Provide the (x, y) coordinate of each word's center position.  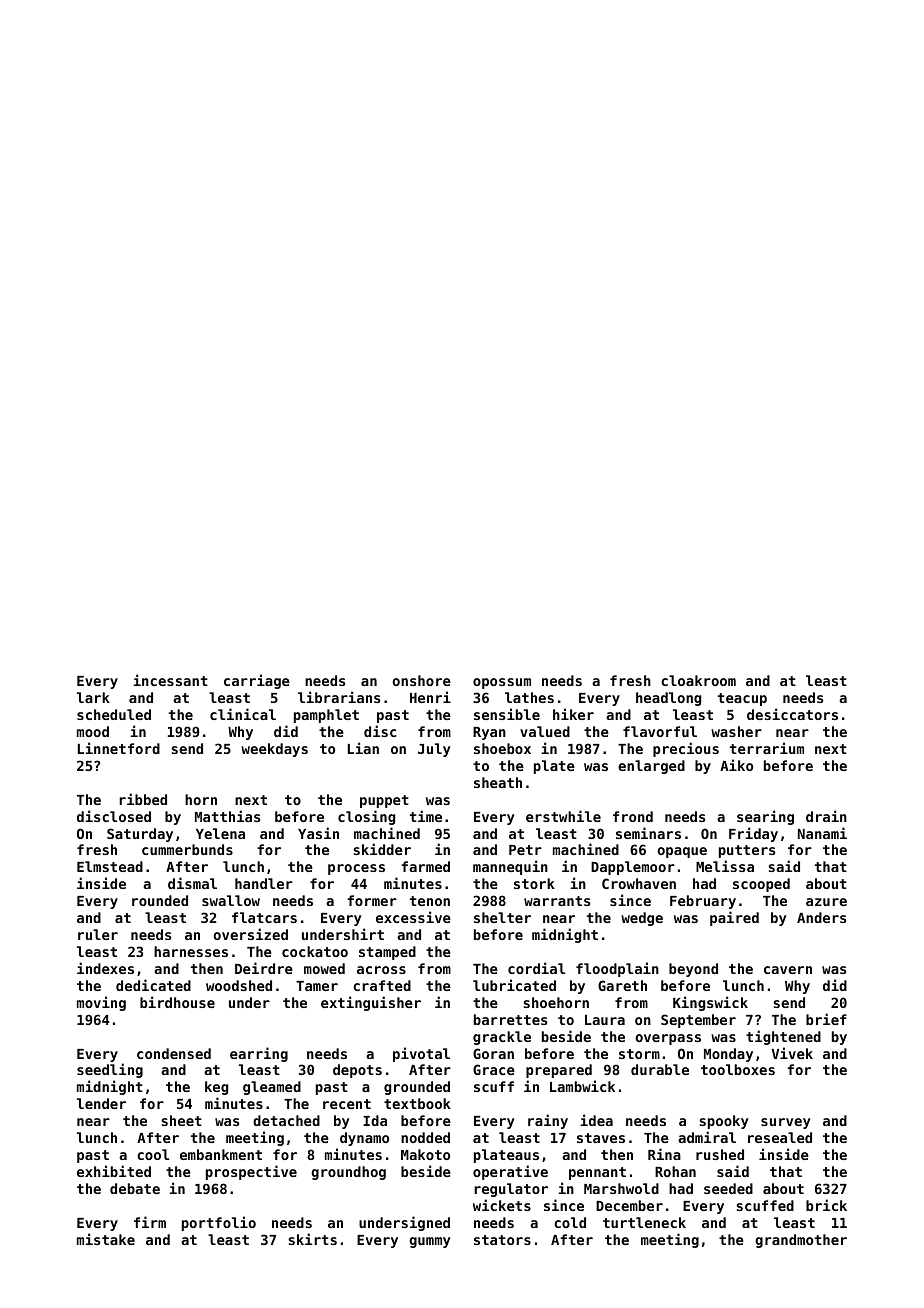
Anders (821, 917)
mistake (106, 1239)
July (434, 750)
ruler (98, 934)
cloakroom (698, 680)
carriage (257, 681)
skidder (382, 849)
